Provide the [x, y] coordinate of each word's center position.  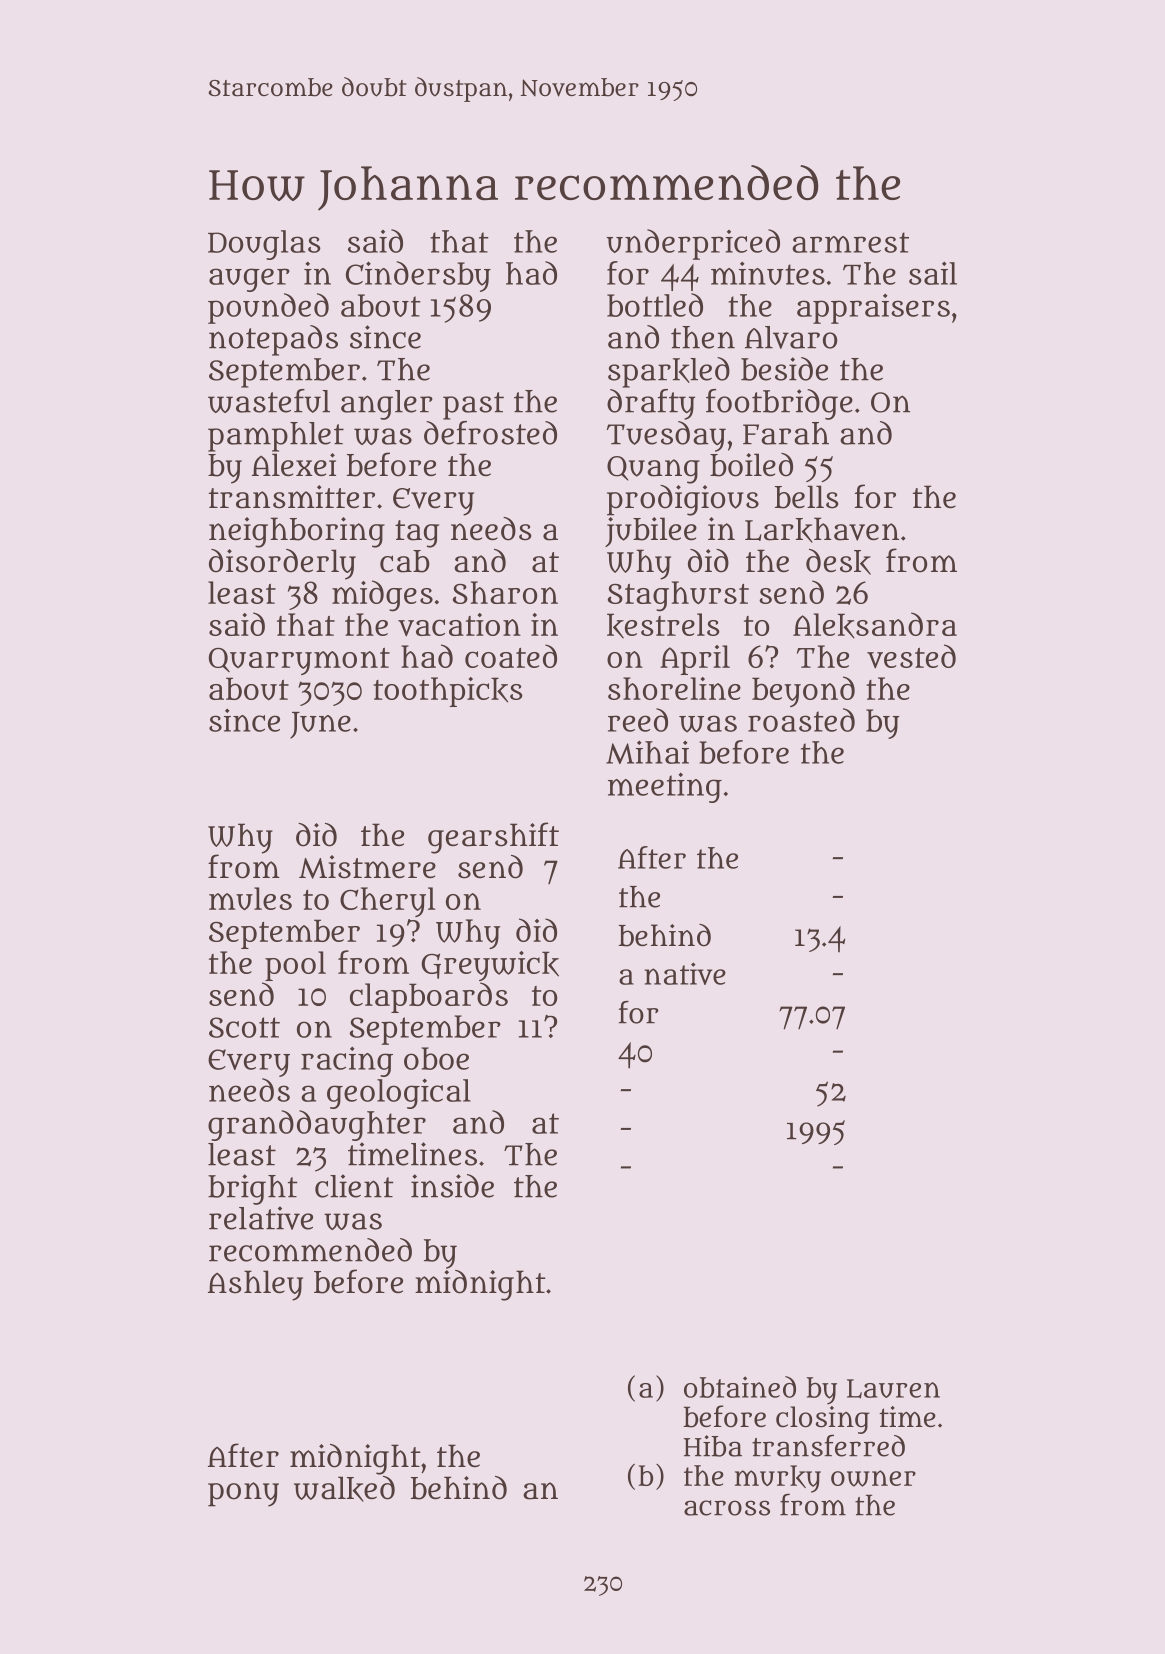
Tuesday [666, 436]
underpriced [693, 244]
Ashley [255, 1285]
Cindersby [418, 276]
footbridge [779, 404]
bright [253, 1189]
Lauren [893, 1389]
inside [452, 1186]
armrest [850, 242]
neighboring [297, 532]
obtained [740, 1387]
